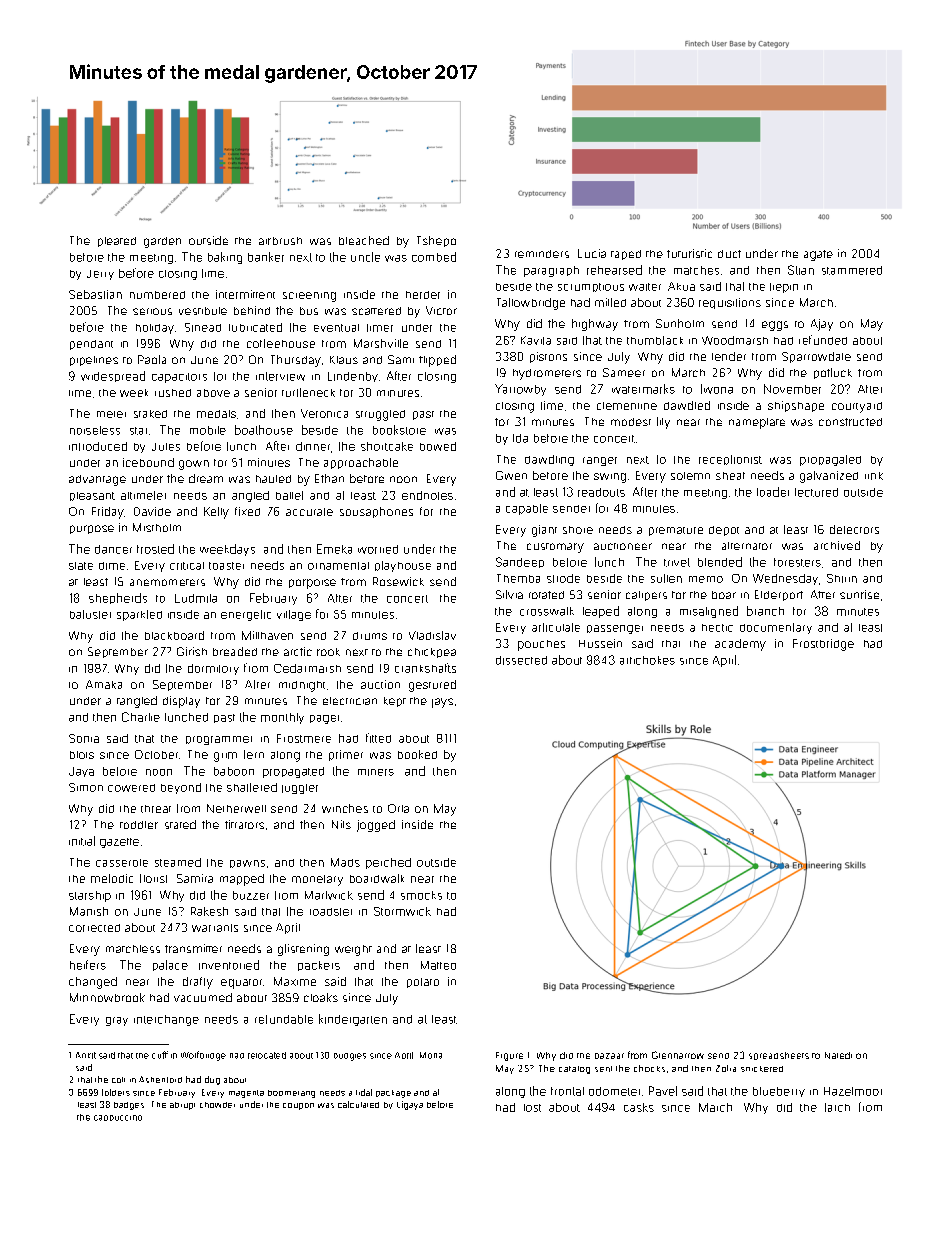  I want to click on Tshepo, so click(436, 241).
